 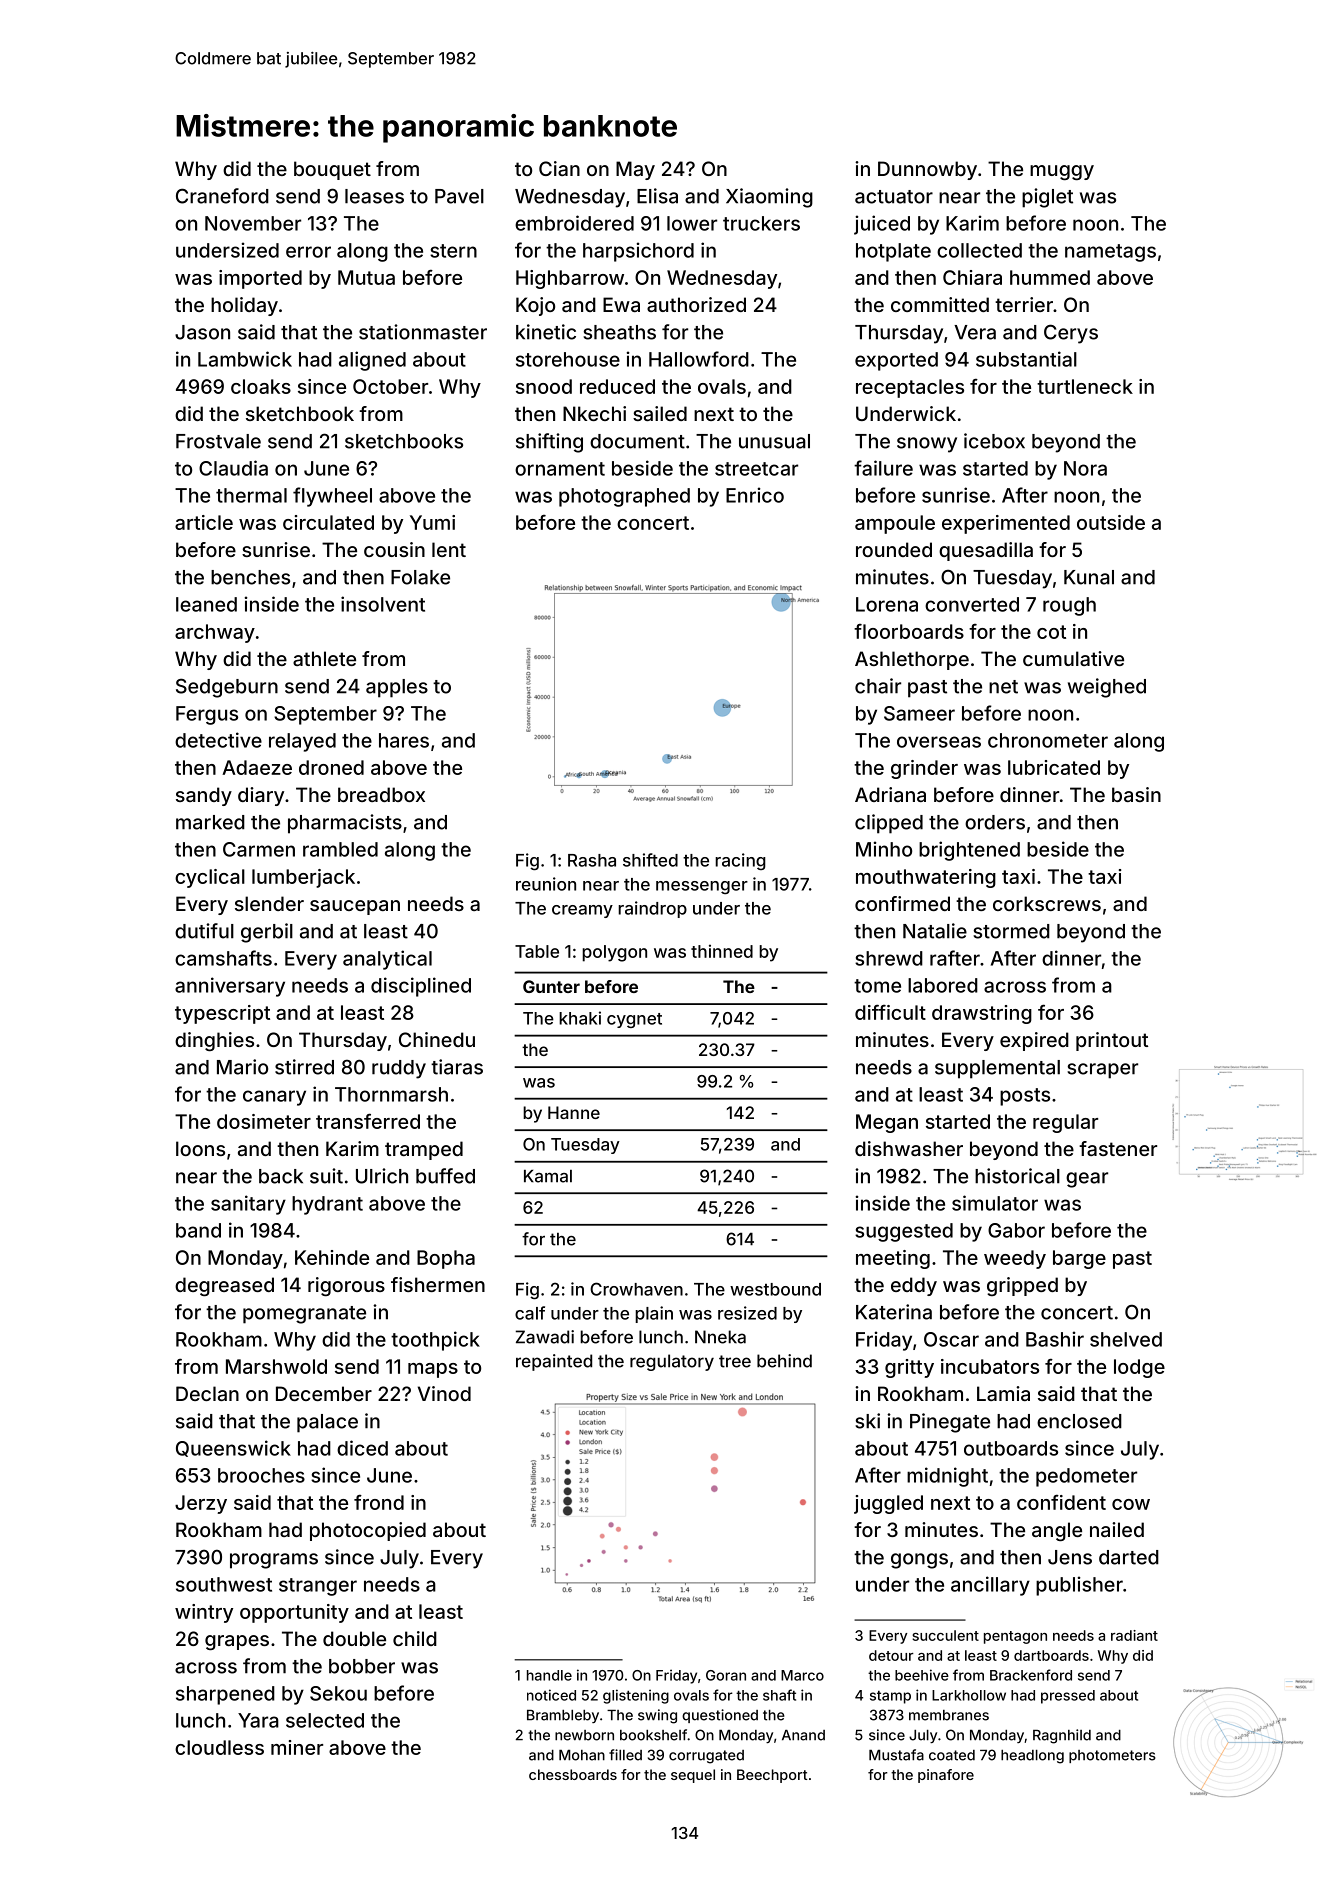 What do you see at coordinates (1062, 172) in the screenshot?
I see `muggy` at bounding box center [1062, 172].
